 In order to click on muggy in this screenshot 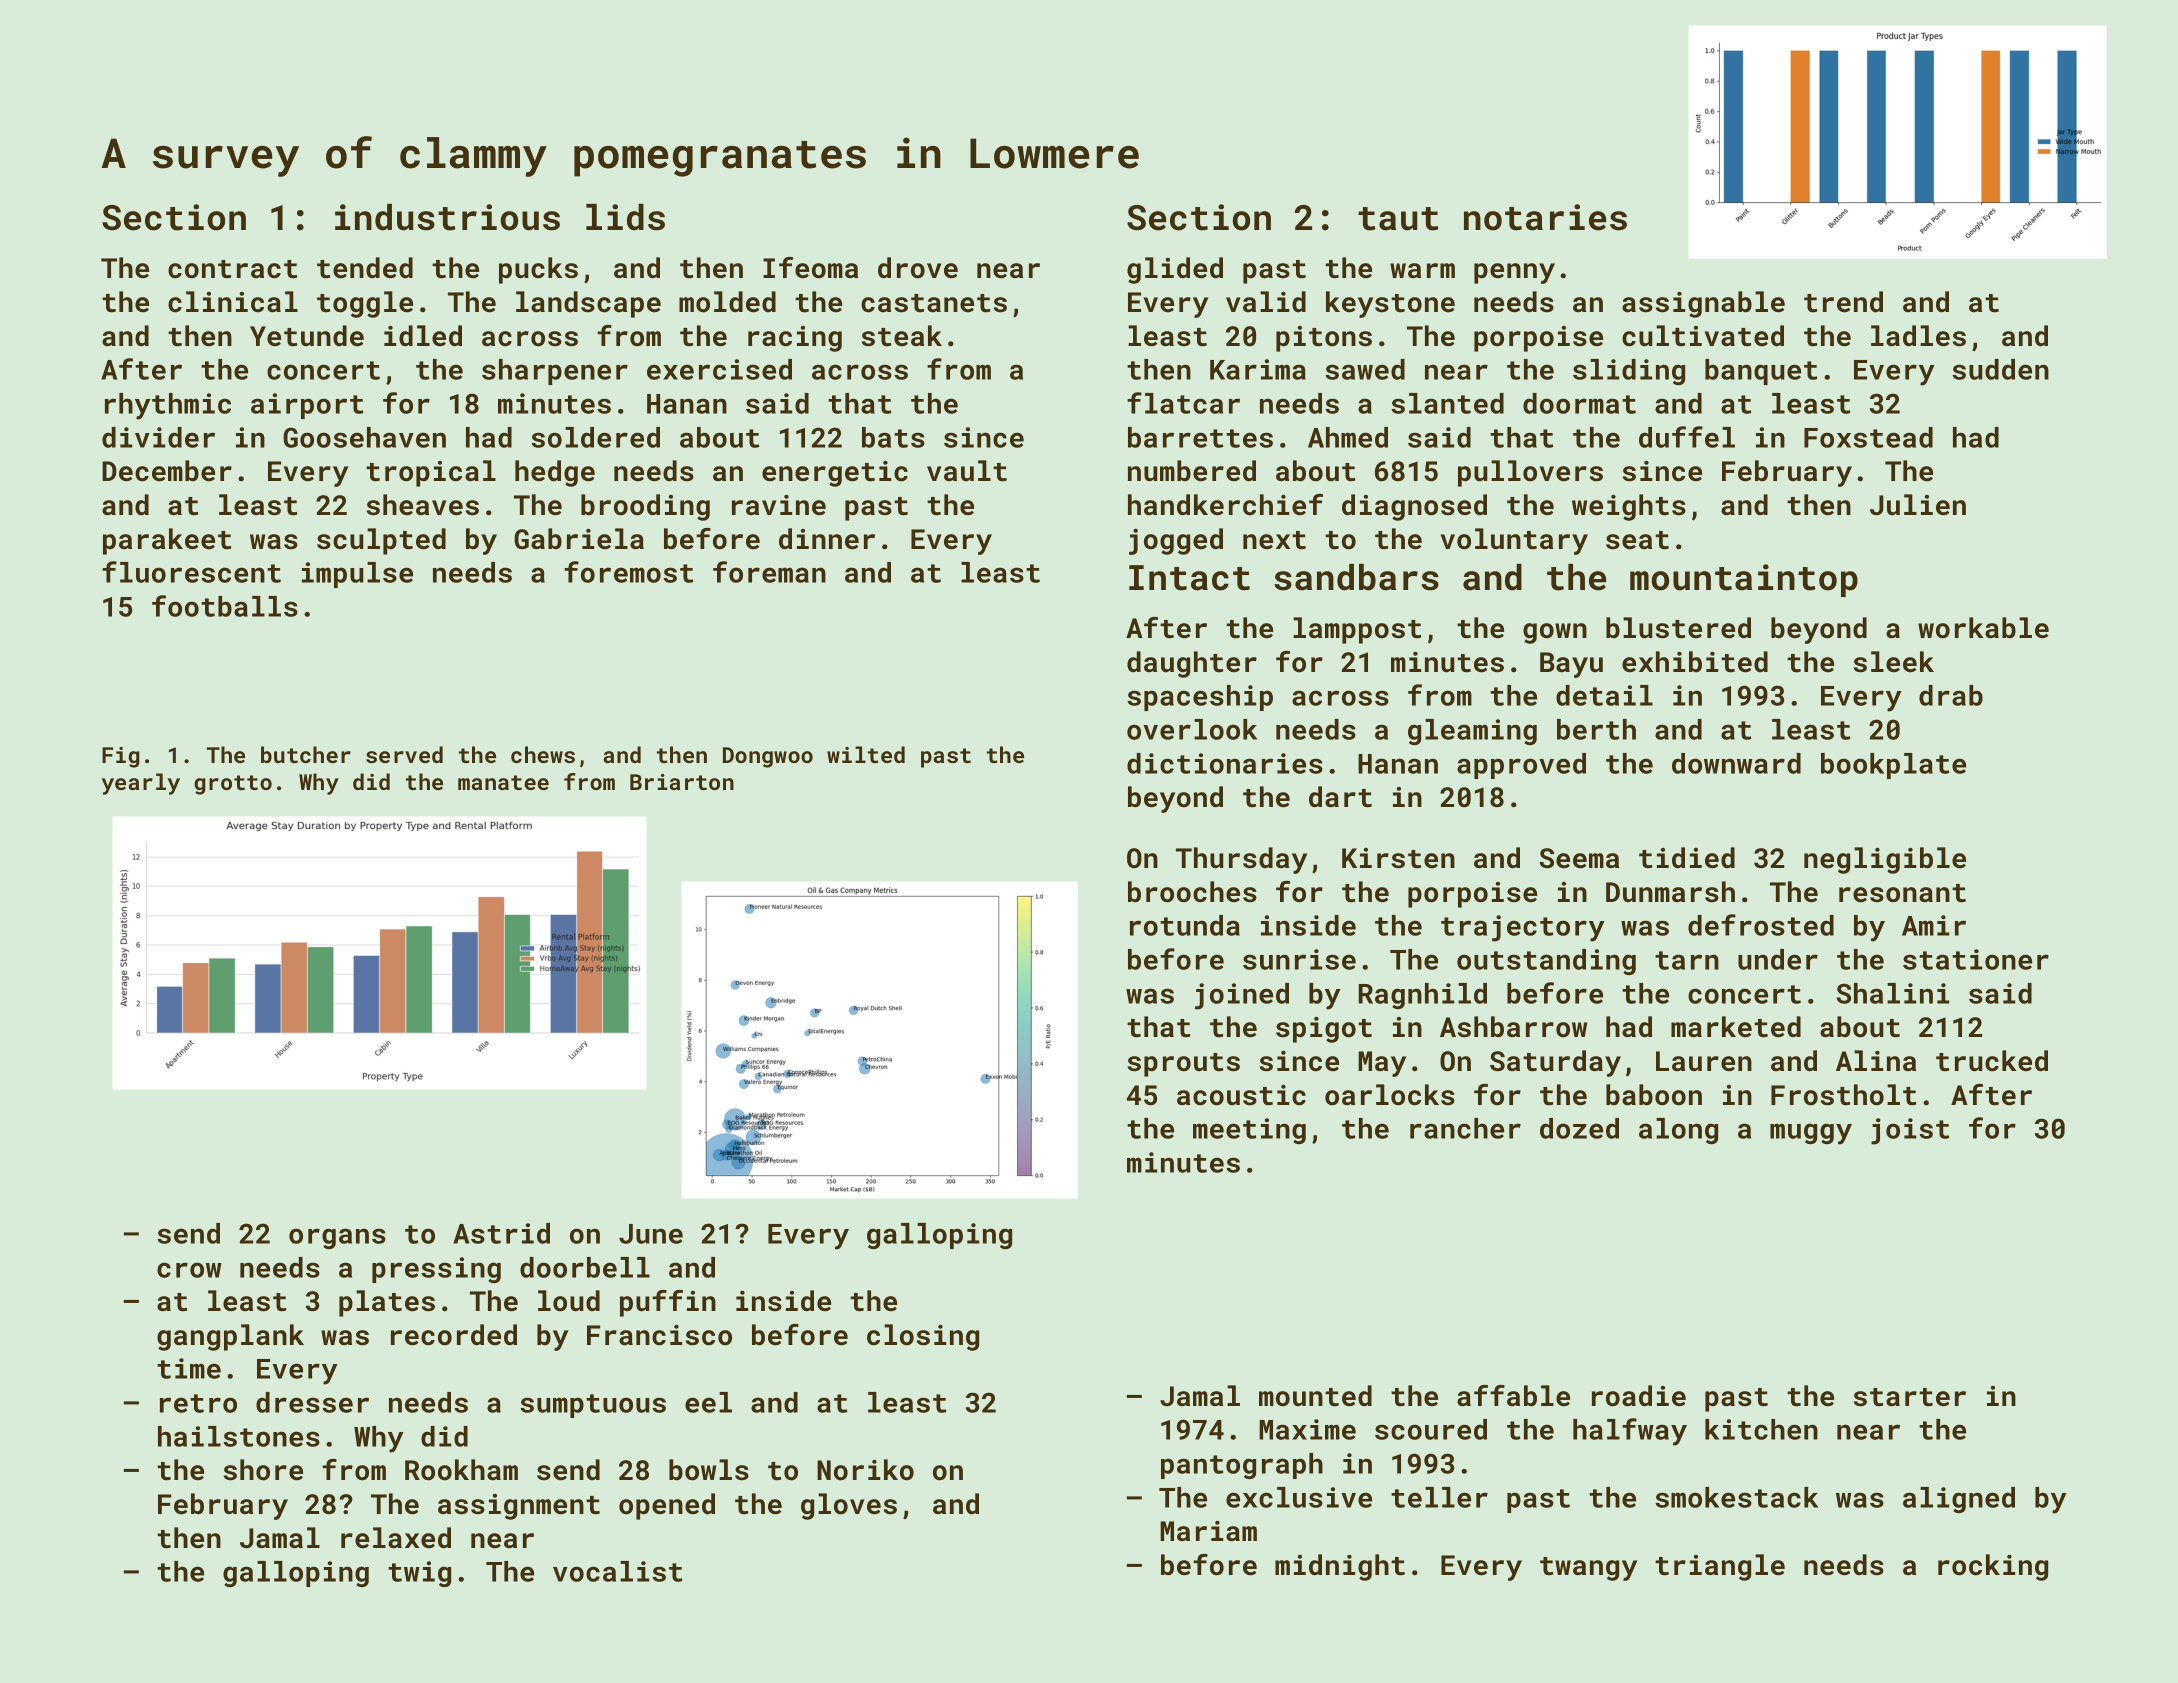, I will do `click(1811, 1134)`.
